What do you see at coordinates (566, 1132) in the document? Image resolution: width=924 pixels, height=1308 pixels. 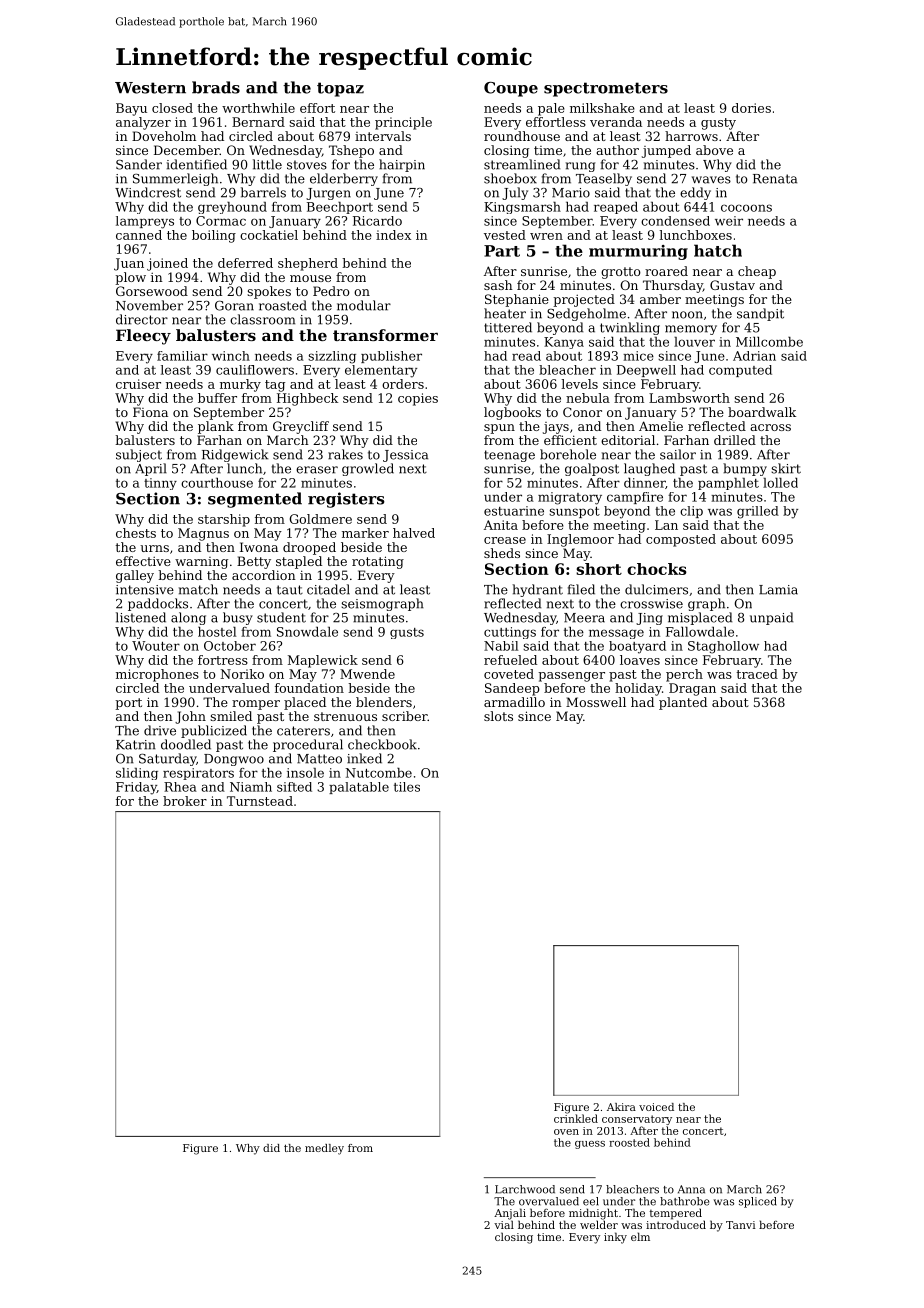 I see `oven` at bounding box center [566, 1132].
